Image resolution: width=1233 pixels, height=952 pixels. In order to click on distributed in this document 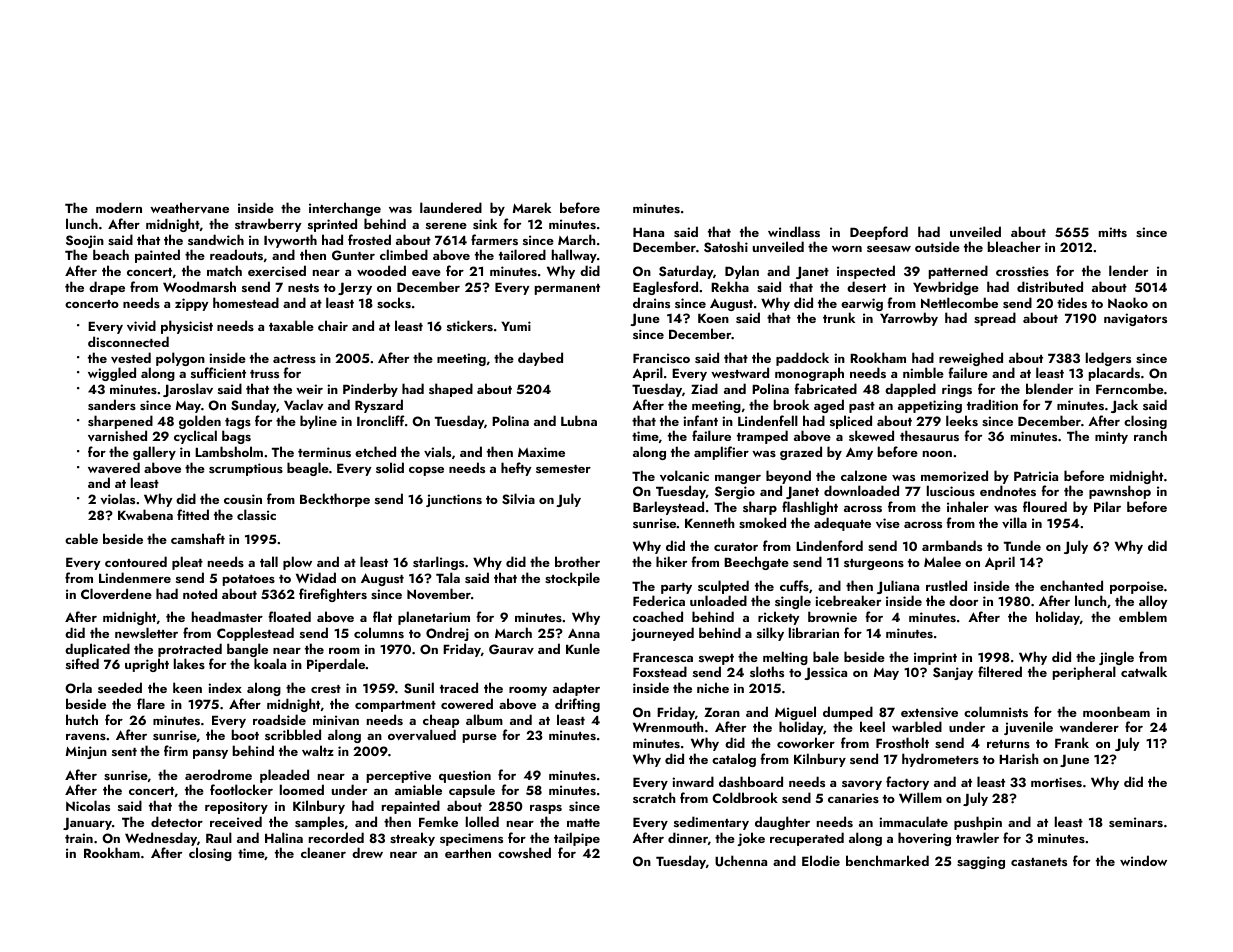, I will do `click(1050, 286)`.
